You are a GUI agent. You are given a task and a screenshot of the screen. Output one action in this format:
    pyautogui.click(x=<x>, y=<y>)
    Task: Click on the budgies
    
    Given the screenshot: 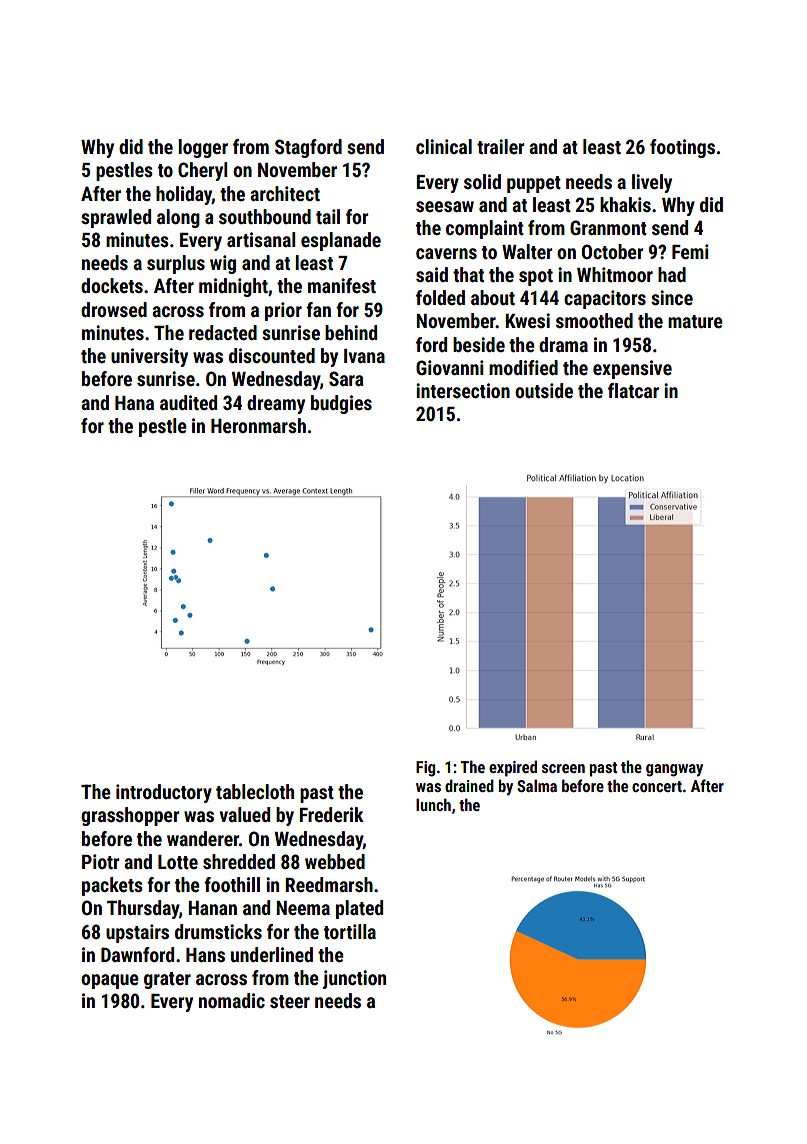 What is the action you would take?
    pyautogui.click(x=341, y=404)
